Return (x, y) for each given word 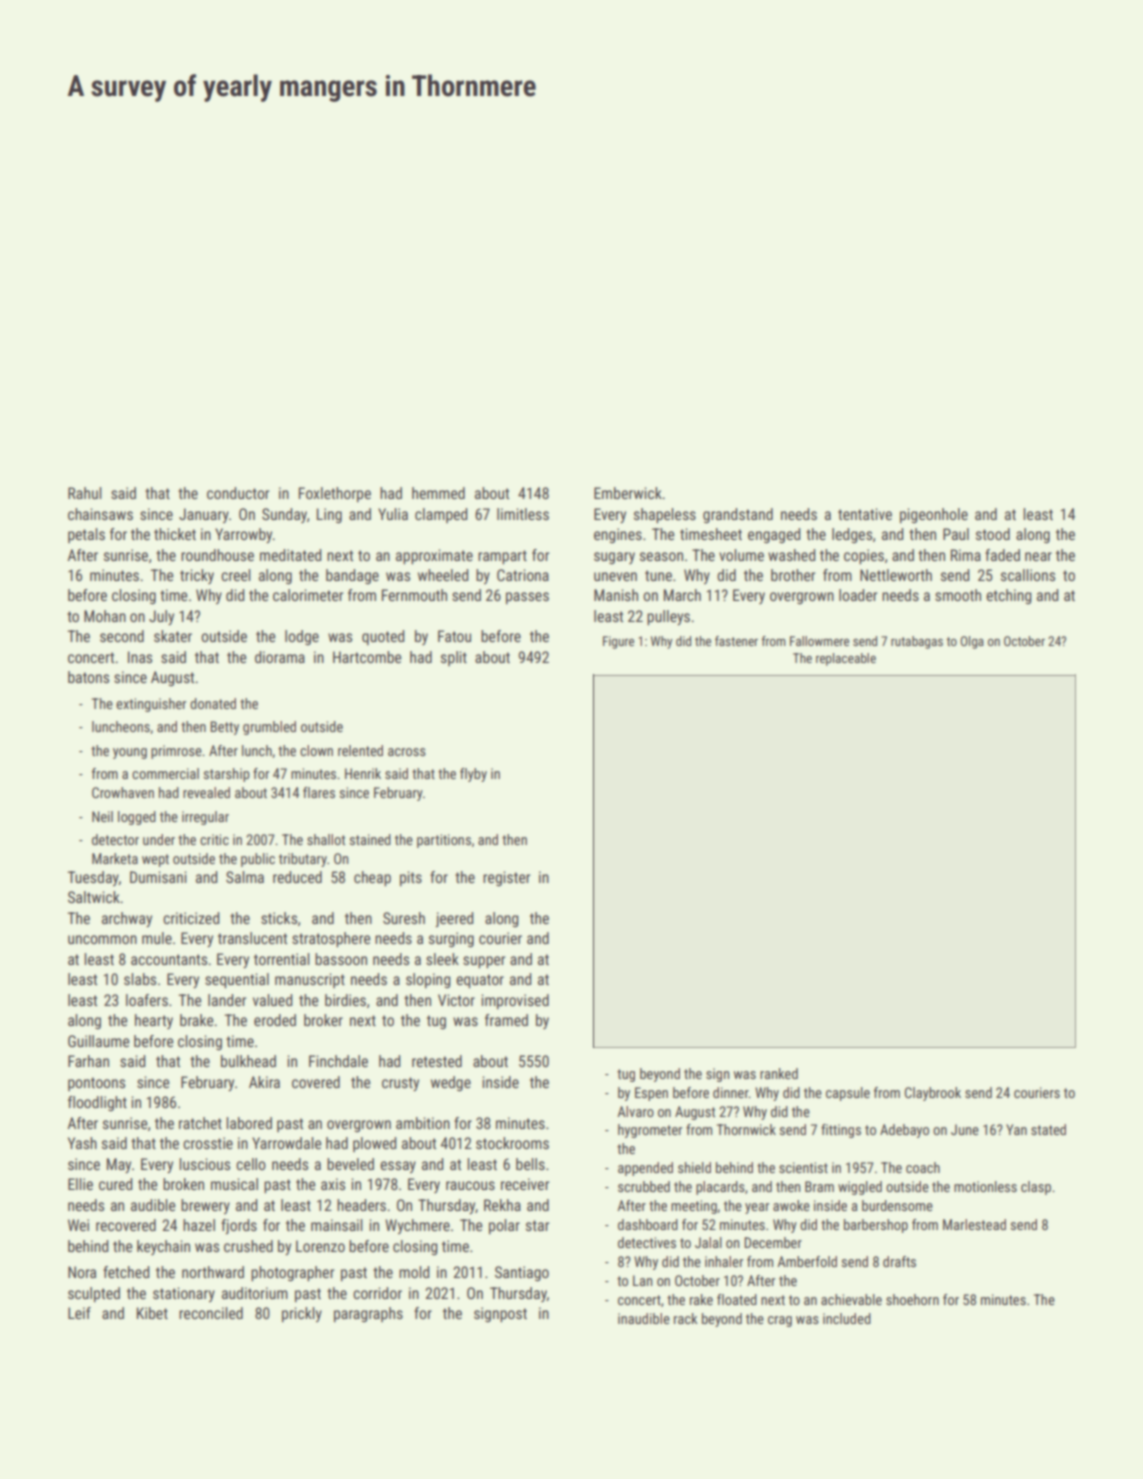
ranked (779, 1073)
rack (686, 1318)
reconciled (211, 1313)
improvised (515, 1001)
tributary (303, 860)
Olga (972, 642)
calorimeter (308, 595)
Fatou (454, 636)
